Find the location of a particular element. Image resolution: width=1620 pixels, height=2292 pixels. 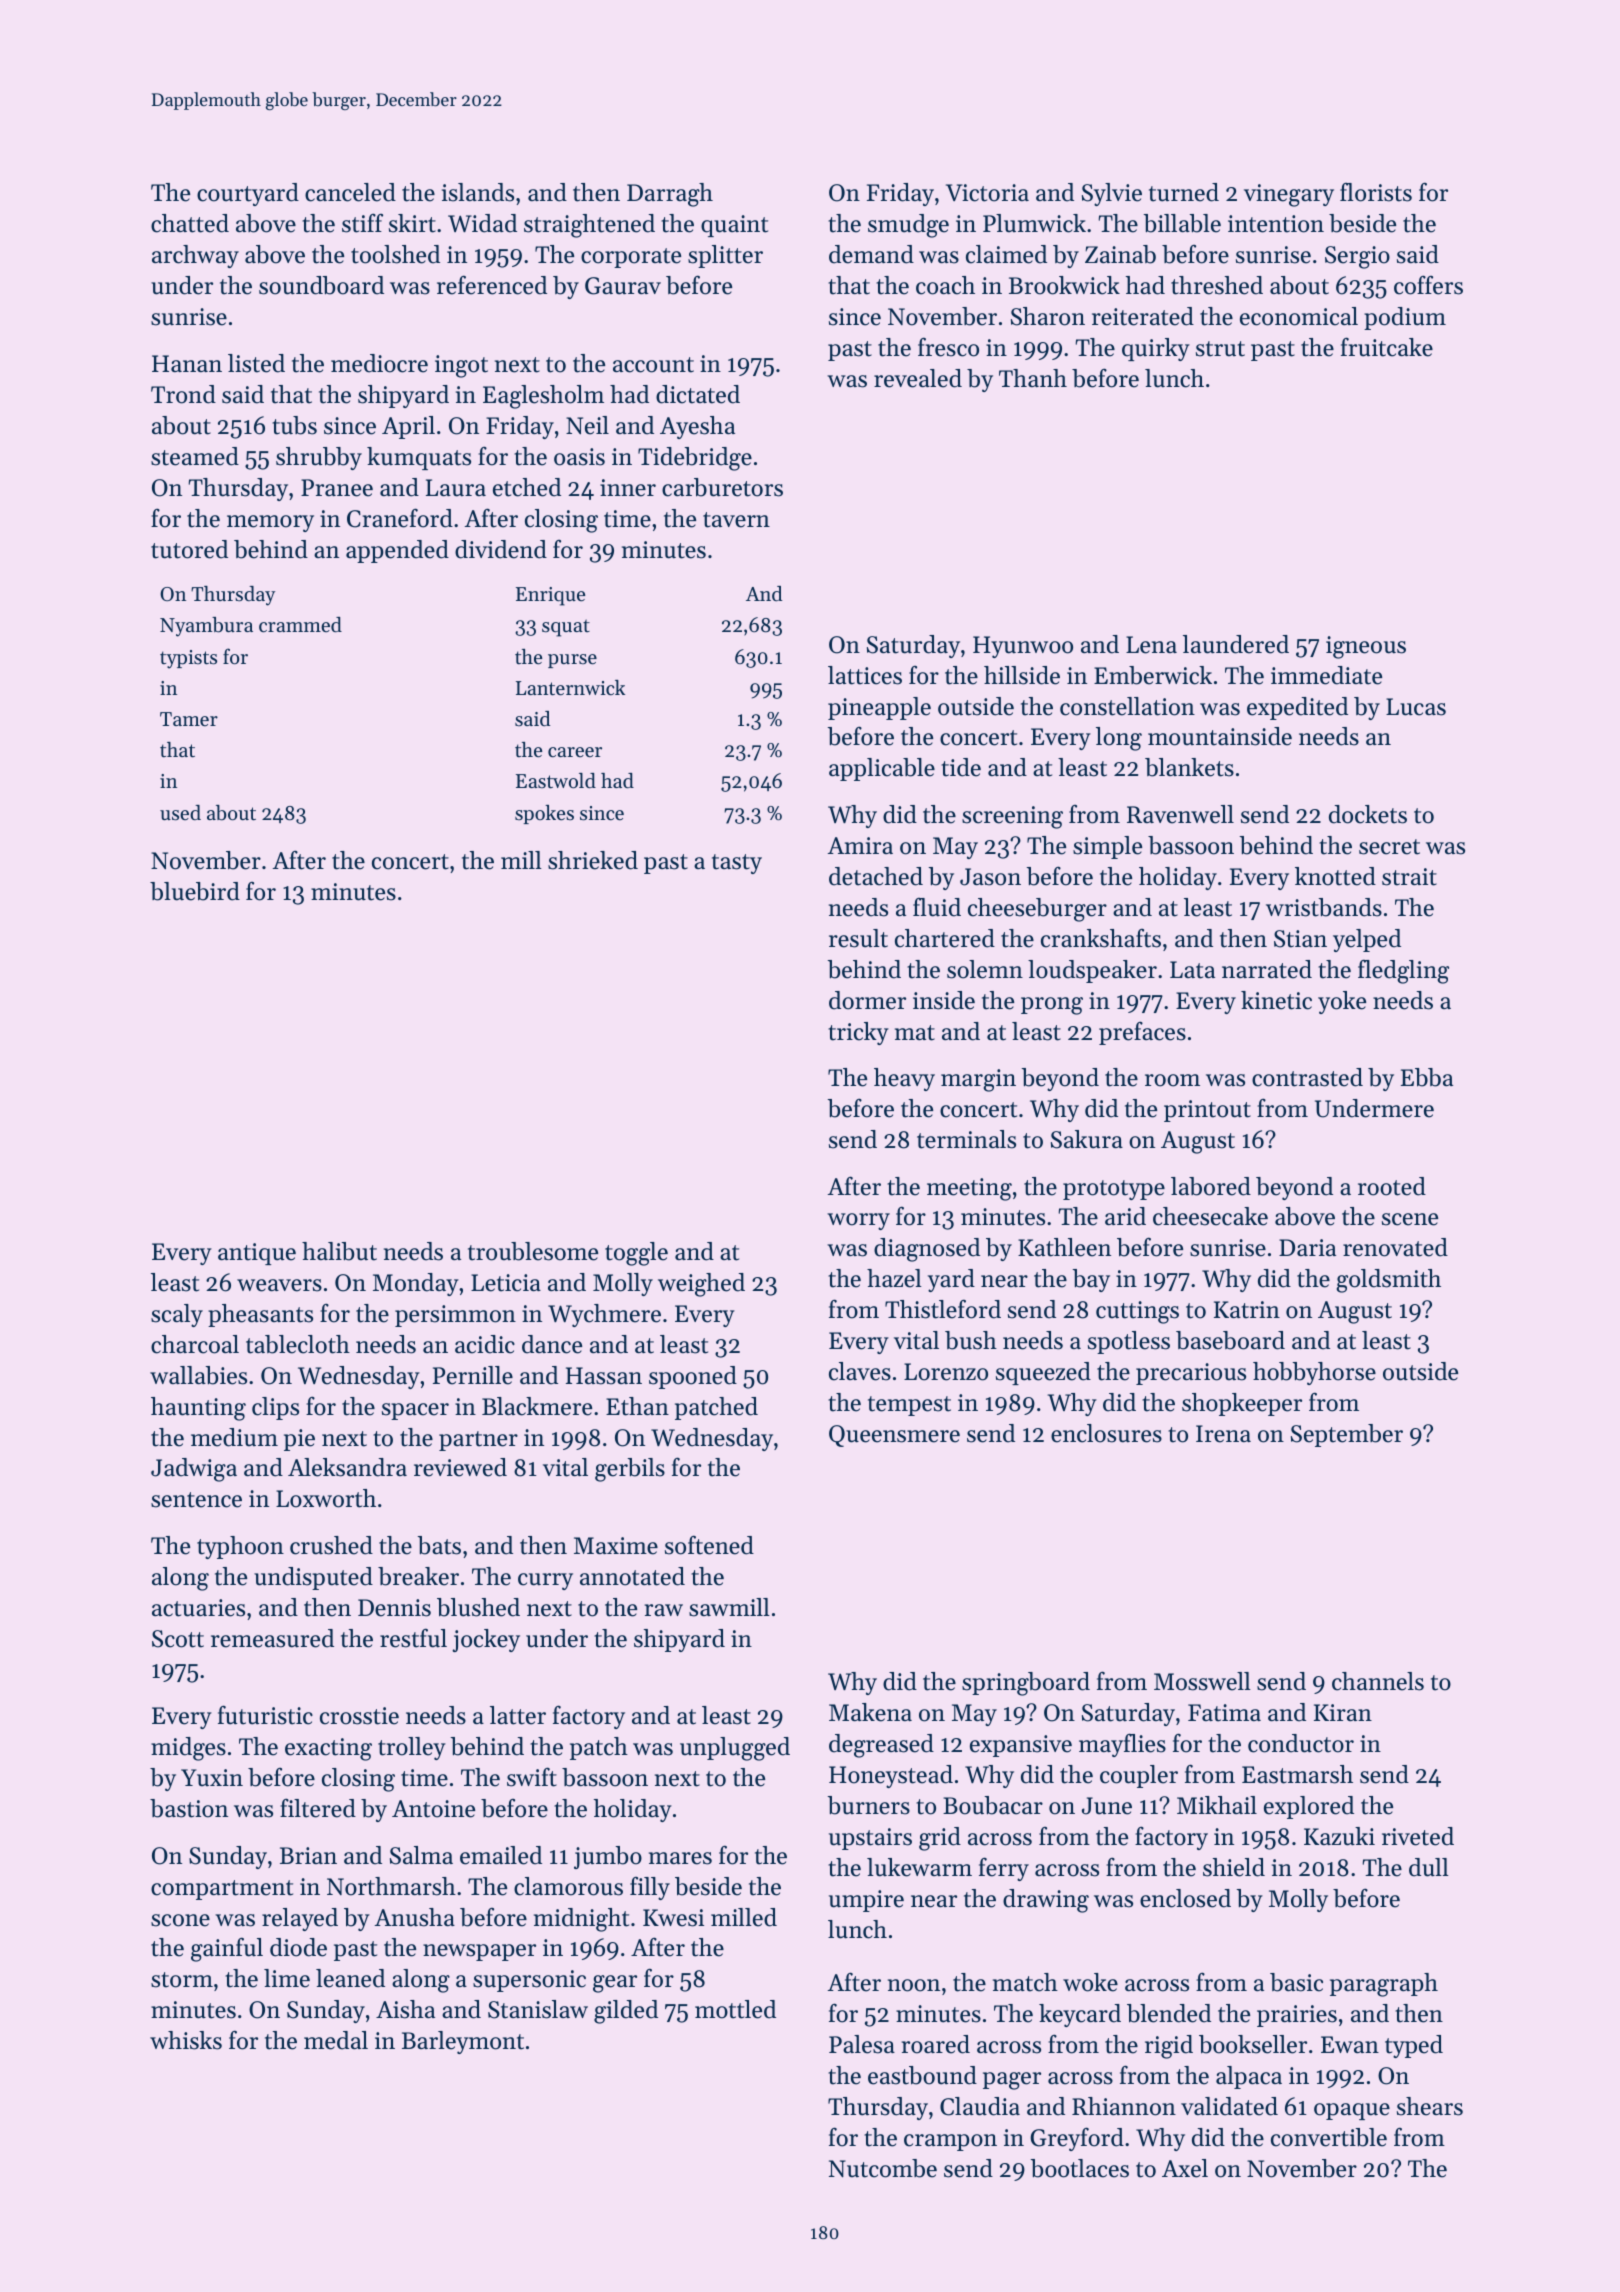

expansive is located at coordinates (1021, 1746).
